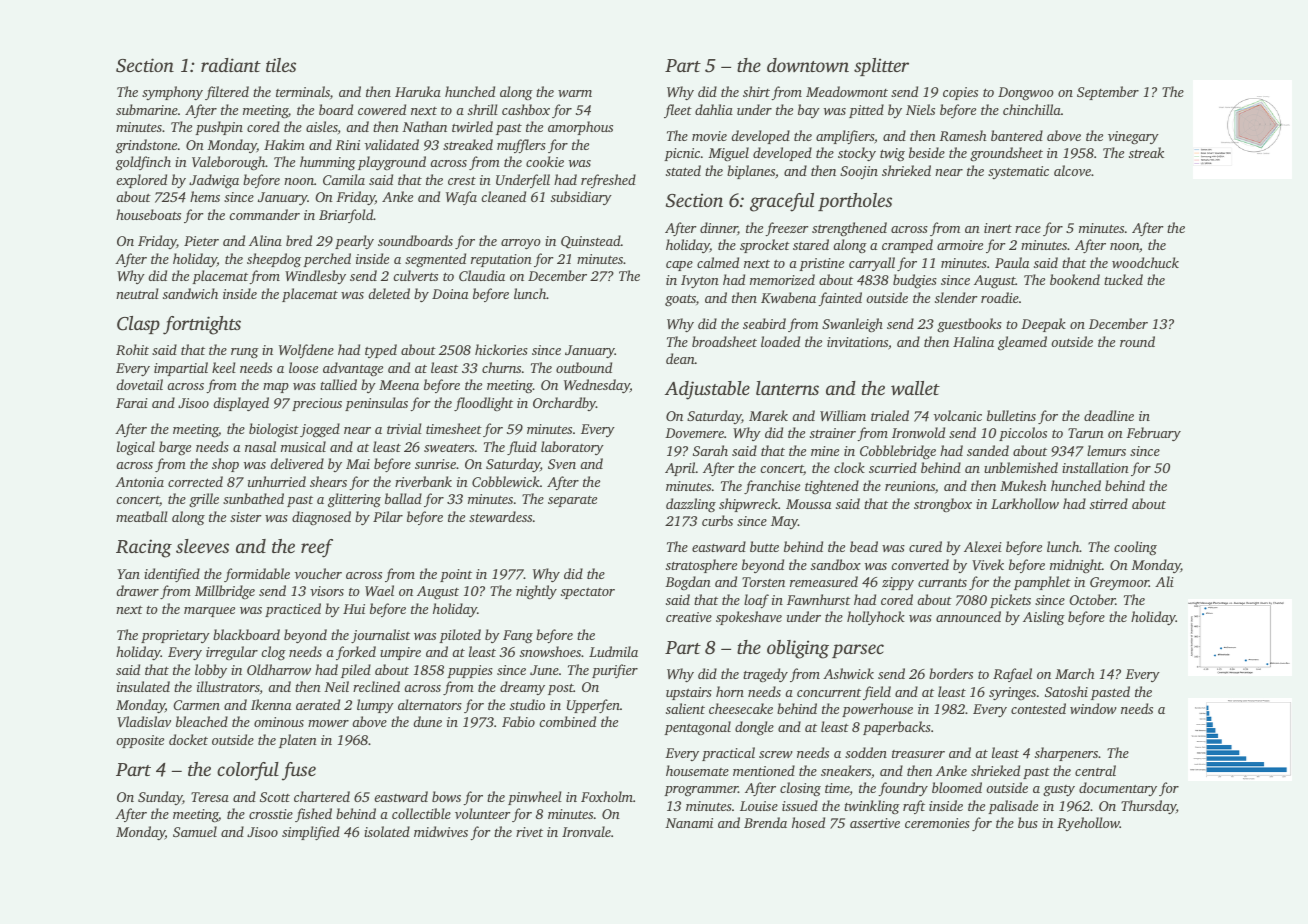 Image resolution: width=1308 pixels, height=924 pixels. Describe the element at coordinates (1072, 170) in the document. I see `alcove` at that location.
